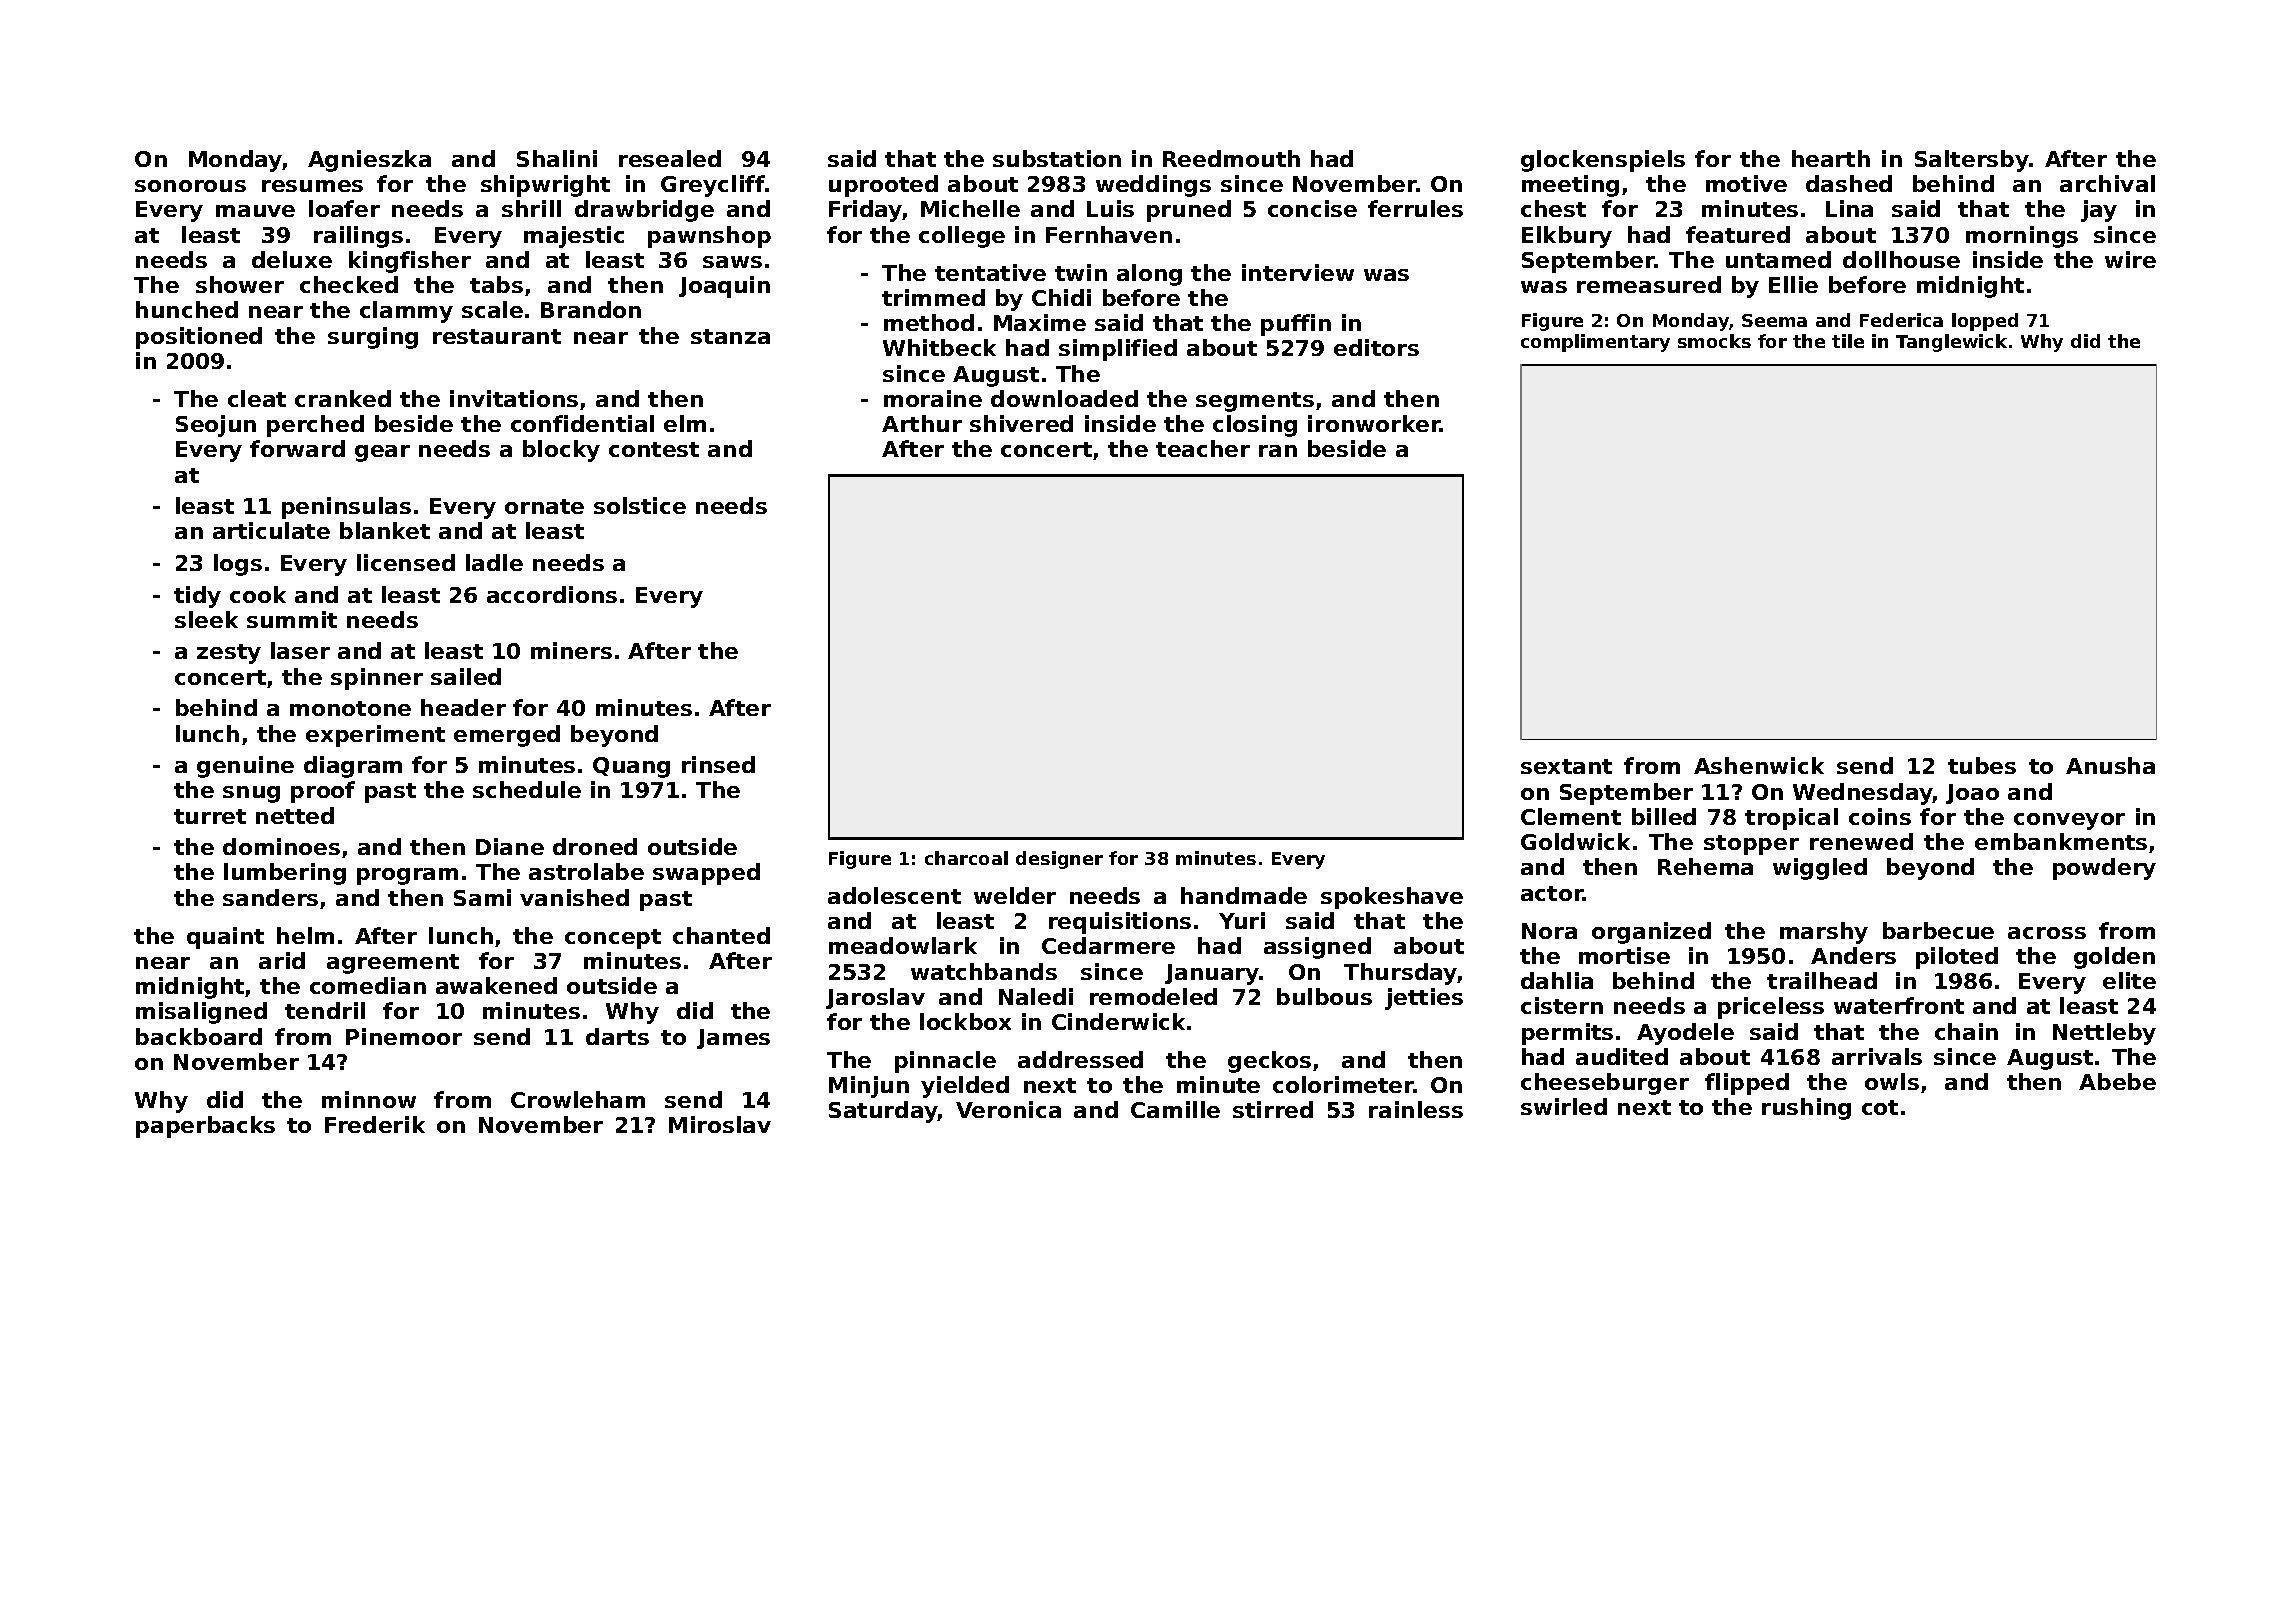  Describe the element at coordinates (1064, 398) in the image. I see `downloaded` at that location.
